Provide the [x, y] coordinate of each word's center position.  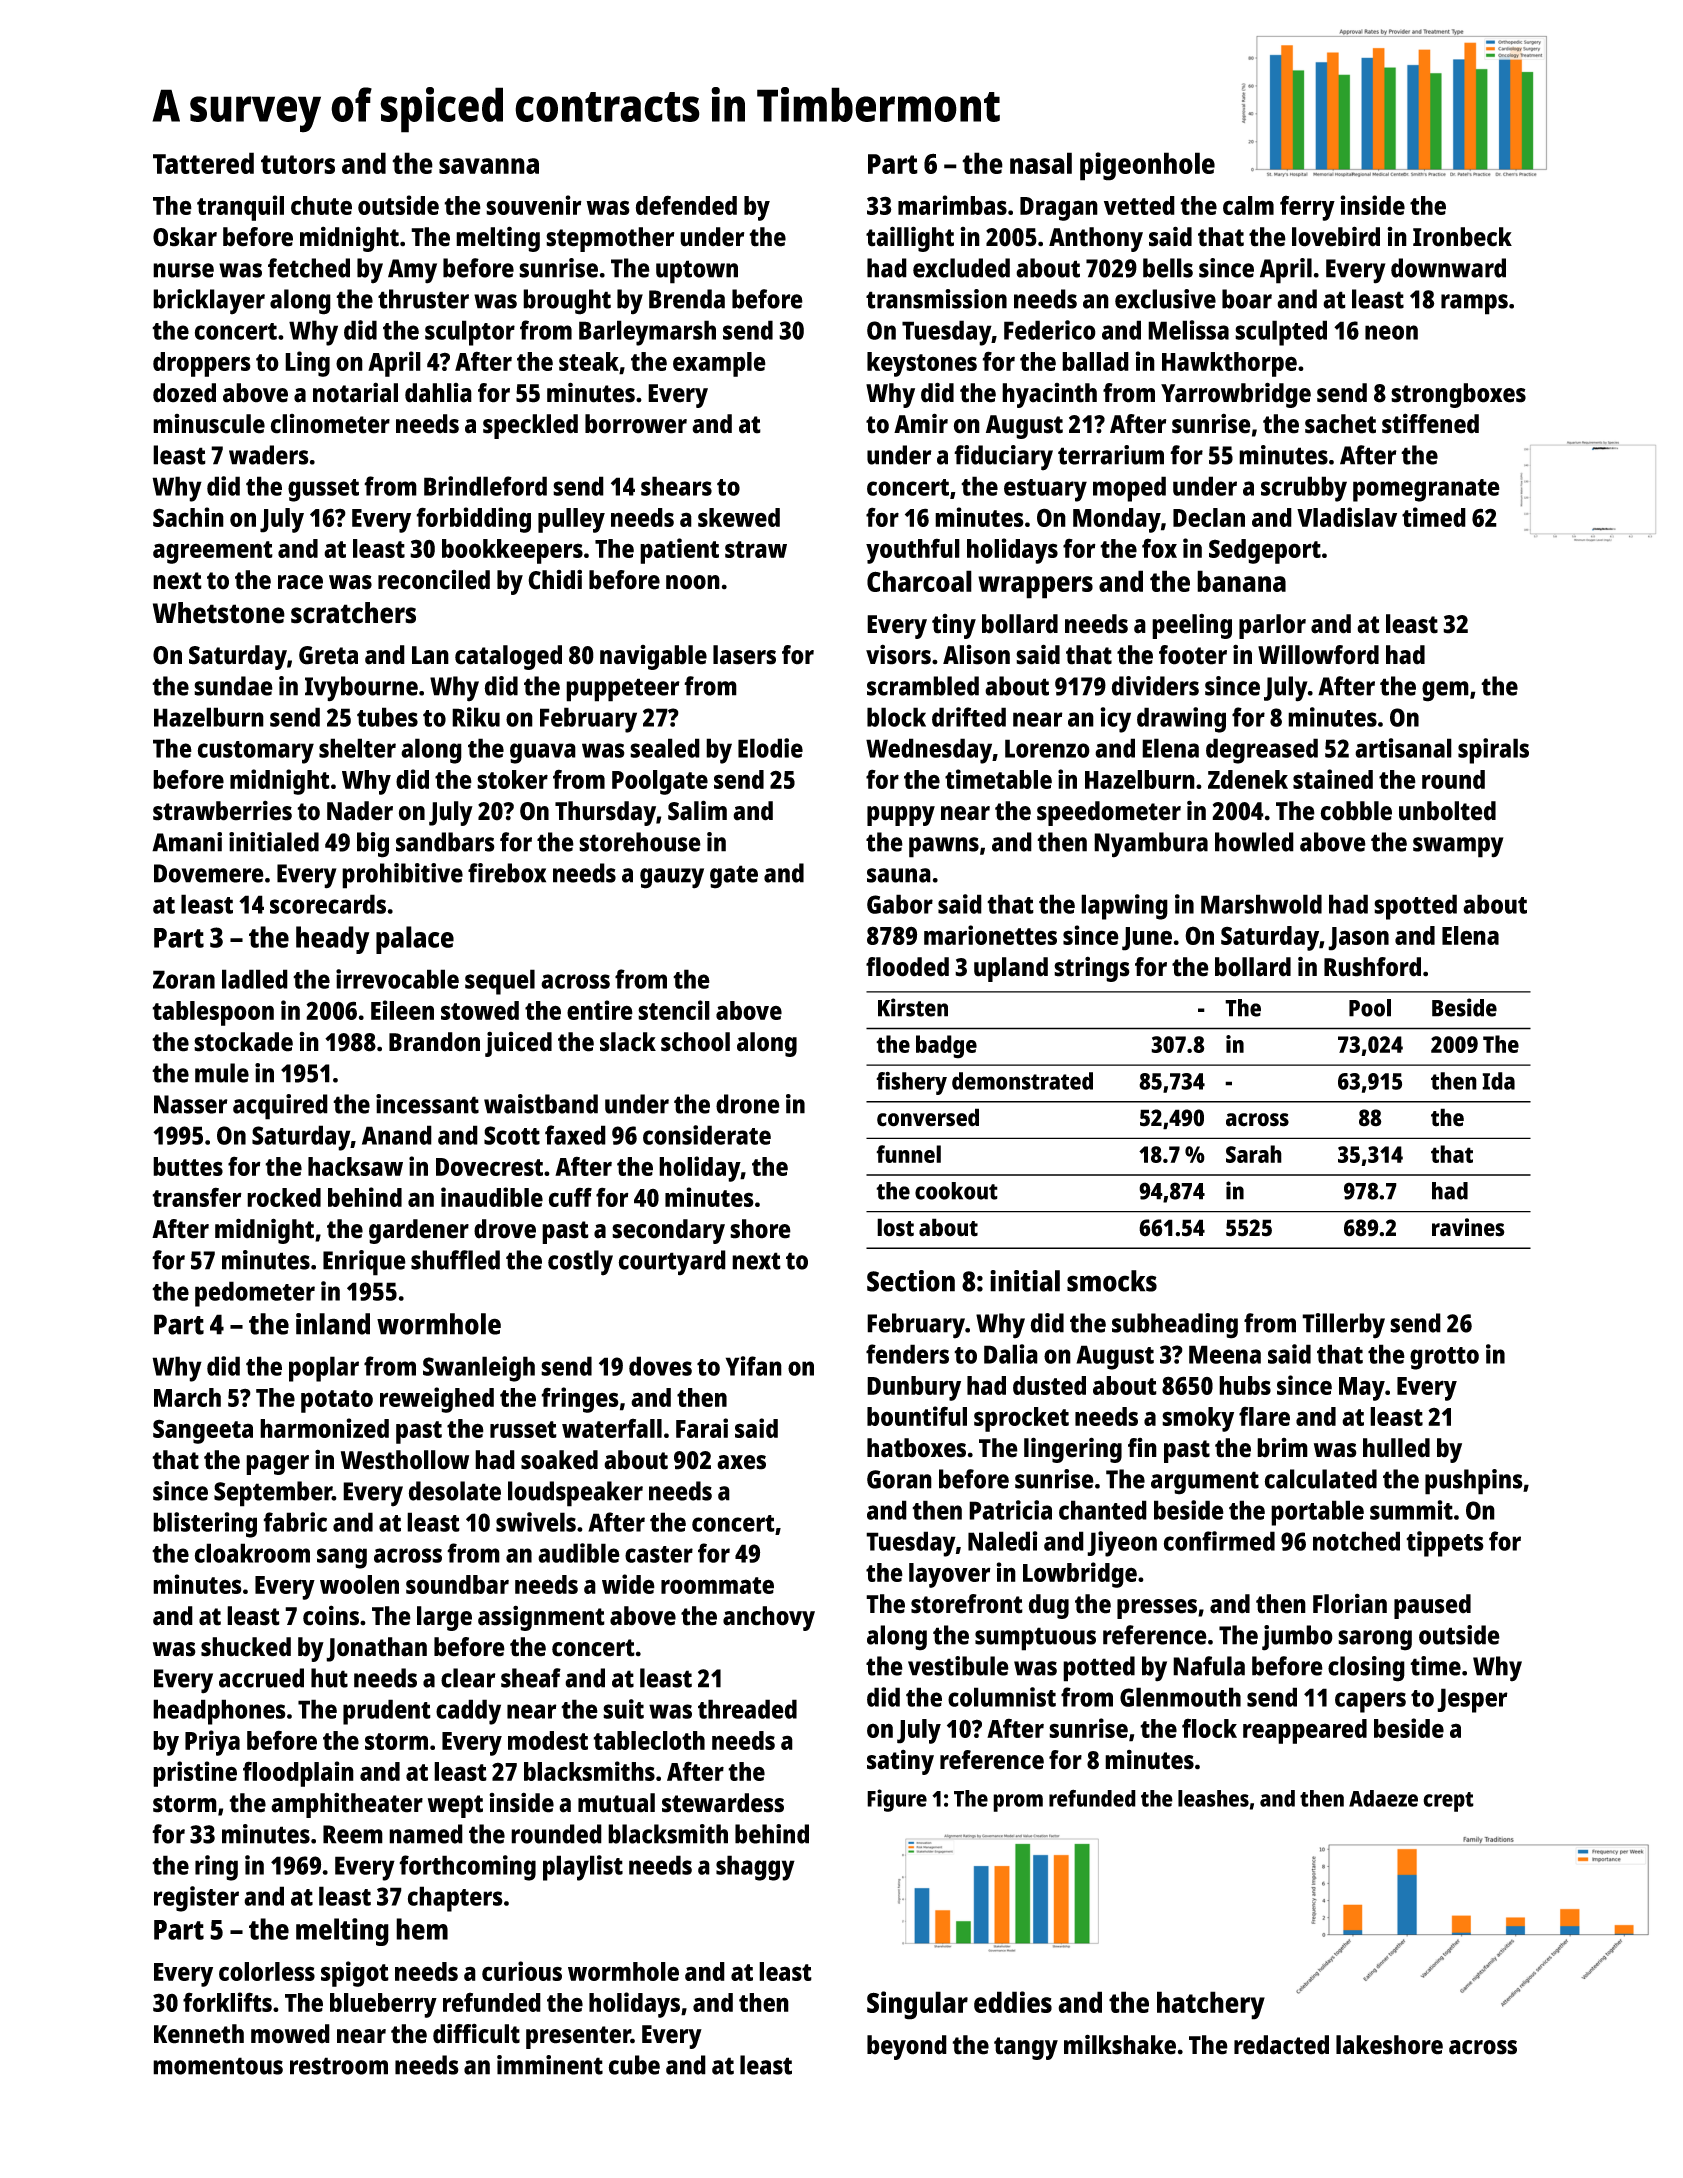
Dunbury [914, 1388]
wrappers [1035, 587]
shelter [357, 748]
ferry [1307, 208]
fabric [295, 1522]
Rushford [1372, 967]
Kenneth [199, 2034]
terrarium [1111, 455]
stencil [674, 1010]
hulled [1396, 1448]
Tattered [203, 163]
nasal [1041, 163]
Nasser [191, 1104]
